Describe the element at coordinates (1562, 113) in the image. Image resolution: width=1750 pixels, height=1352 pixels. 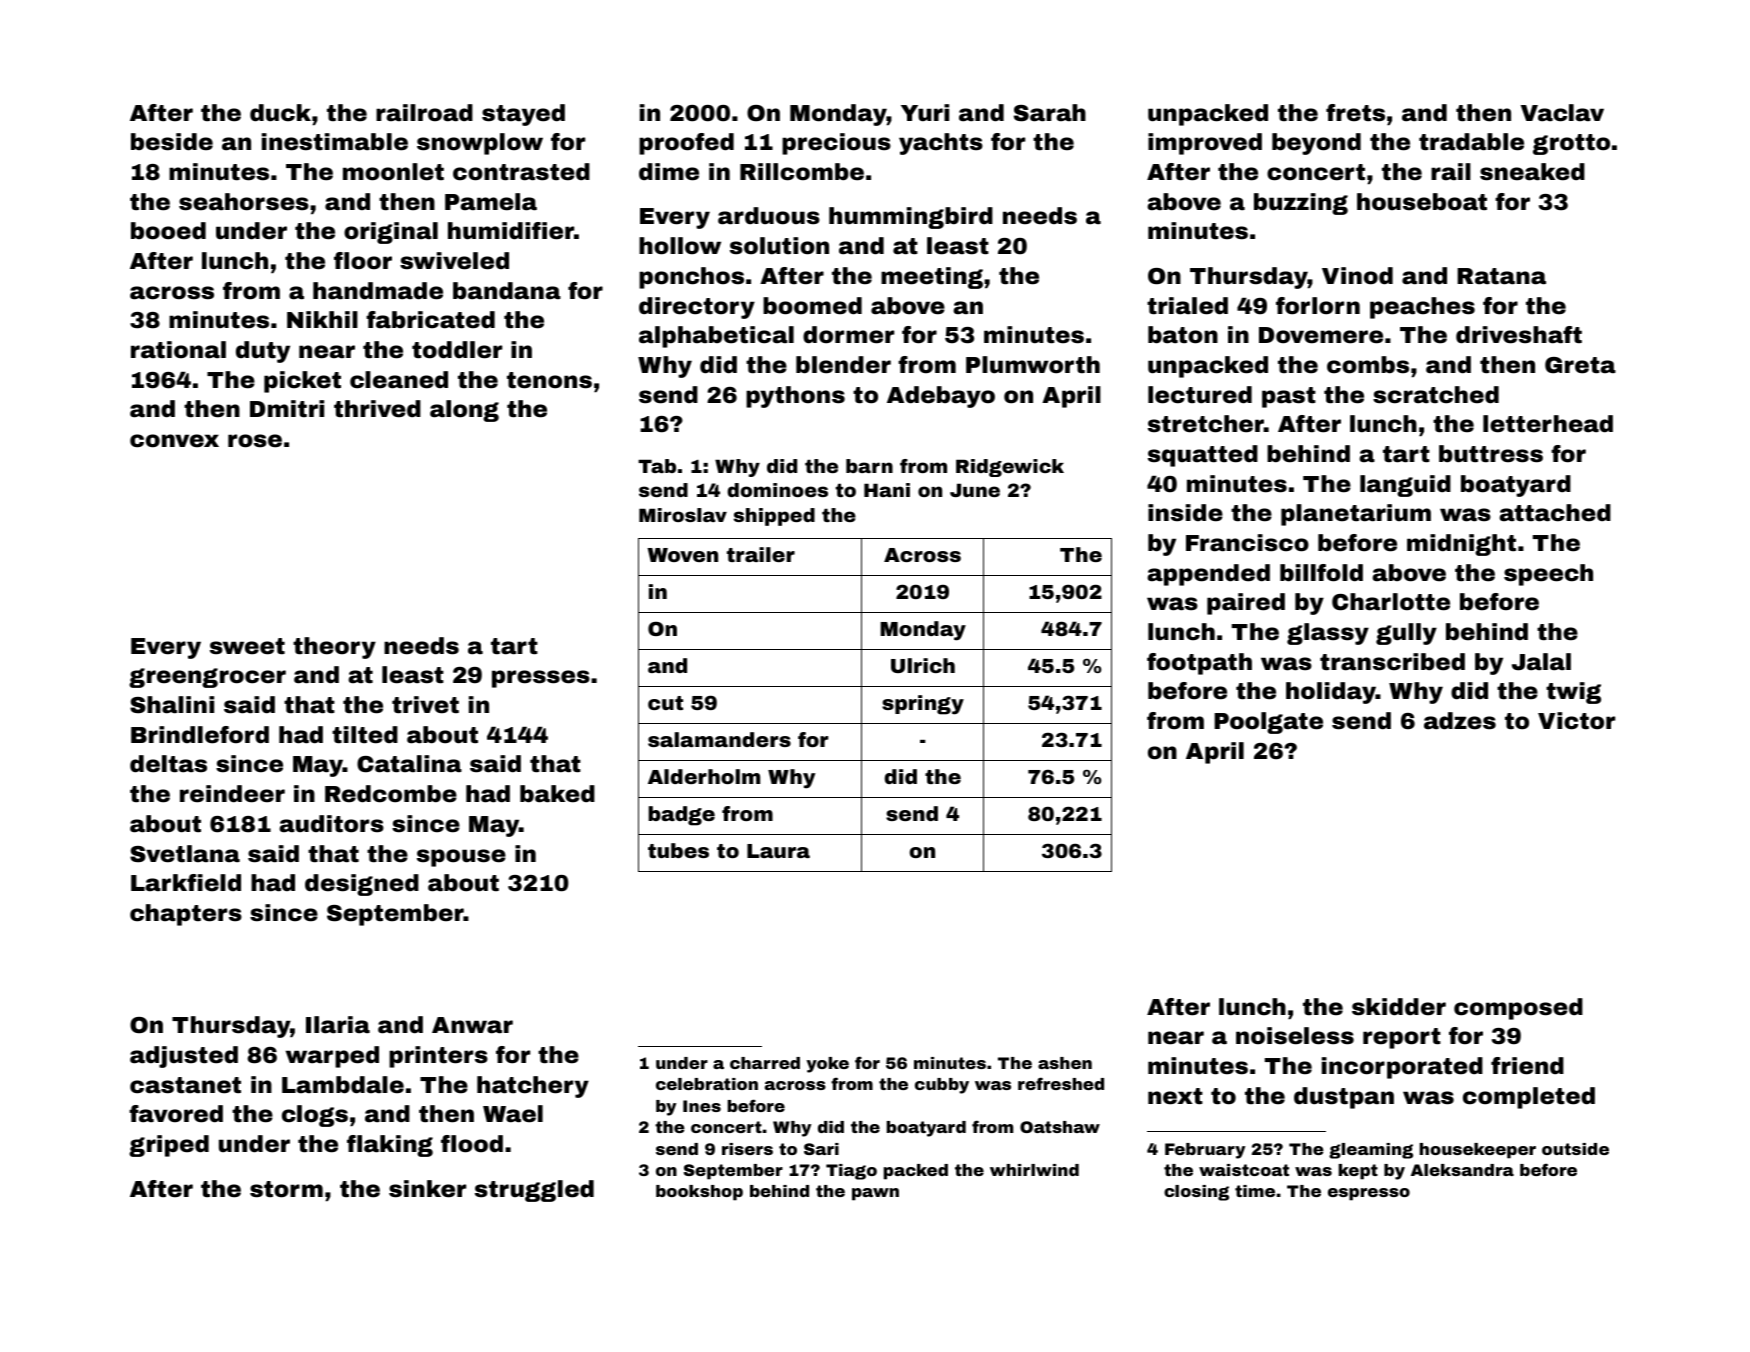
I see `Vaclav` at that location.
